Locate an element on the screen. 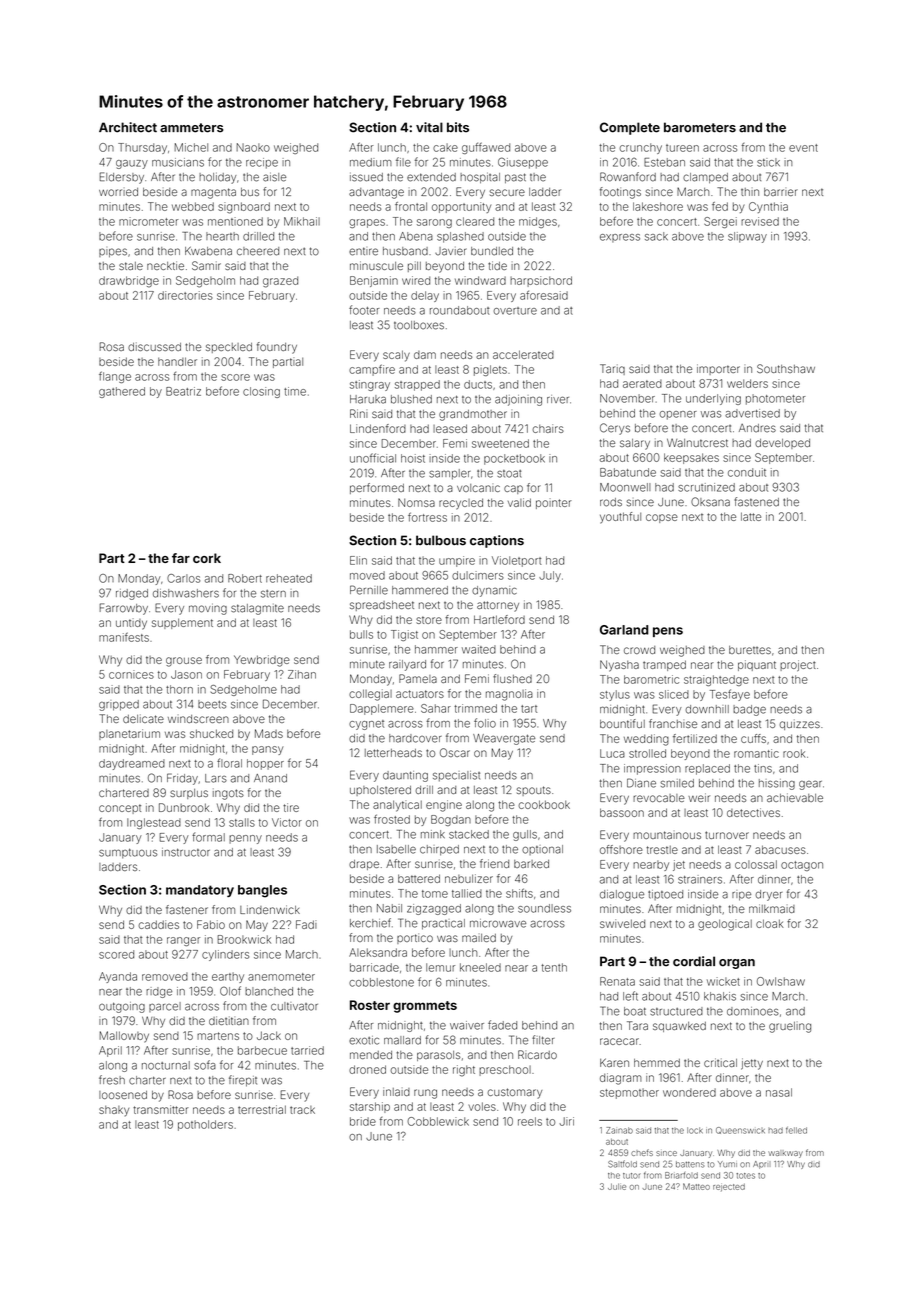 The width and height of the screenshot is (924, 1308). speckled is located at coordinates (229, 348).
